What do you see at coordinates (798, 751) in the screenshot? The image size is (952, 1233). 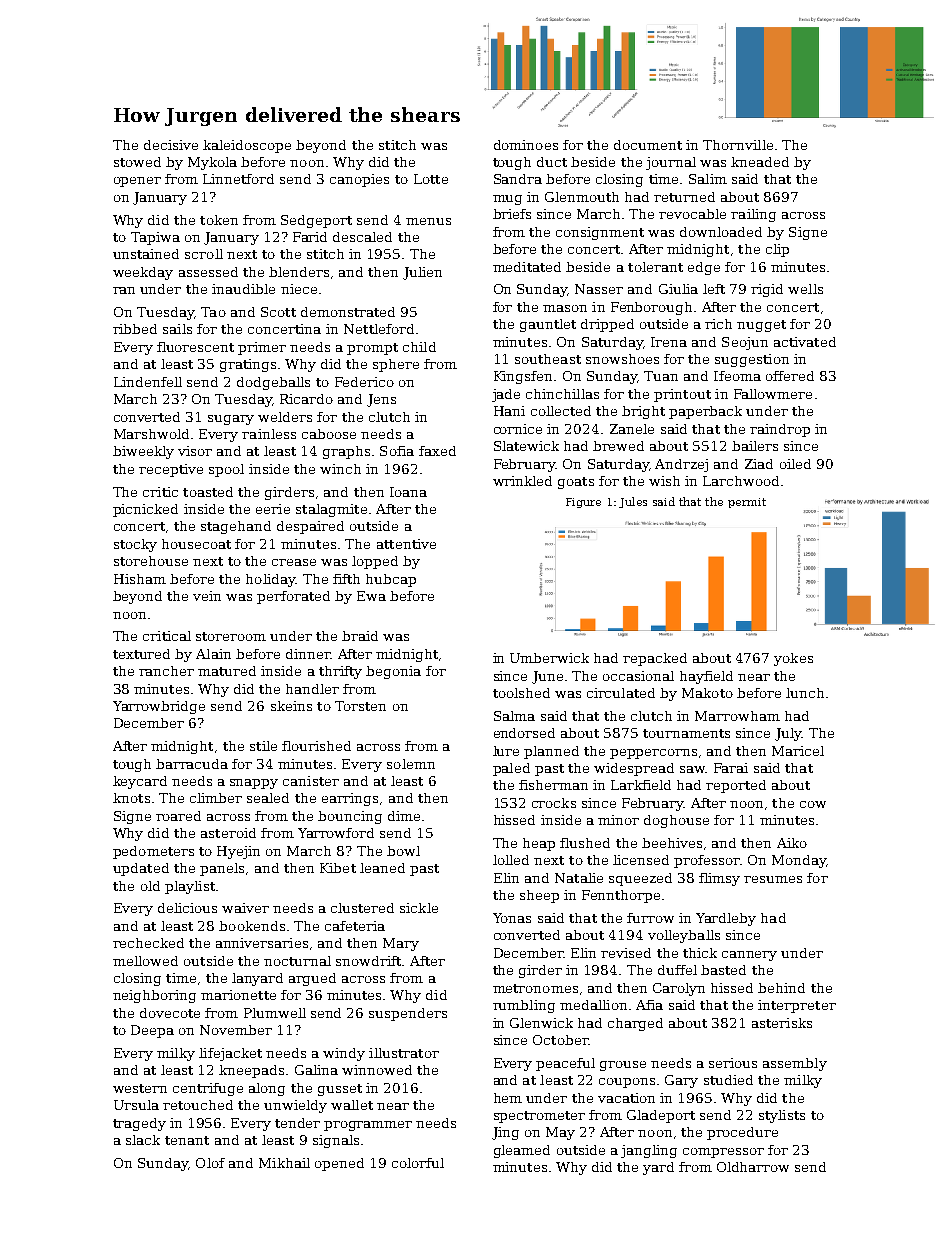 I see `Maricel` at bounding box center [798, 751].
